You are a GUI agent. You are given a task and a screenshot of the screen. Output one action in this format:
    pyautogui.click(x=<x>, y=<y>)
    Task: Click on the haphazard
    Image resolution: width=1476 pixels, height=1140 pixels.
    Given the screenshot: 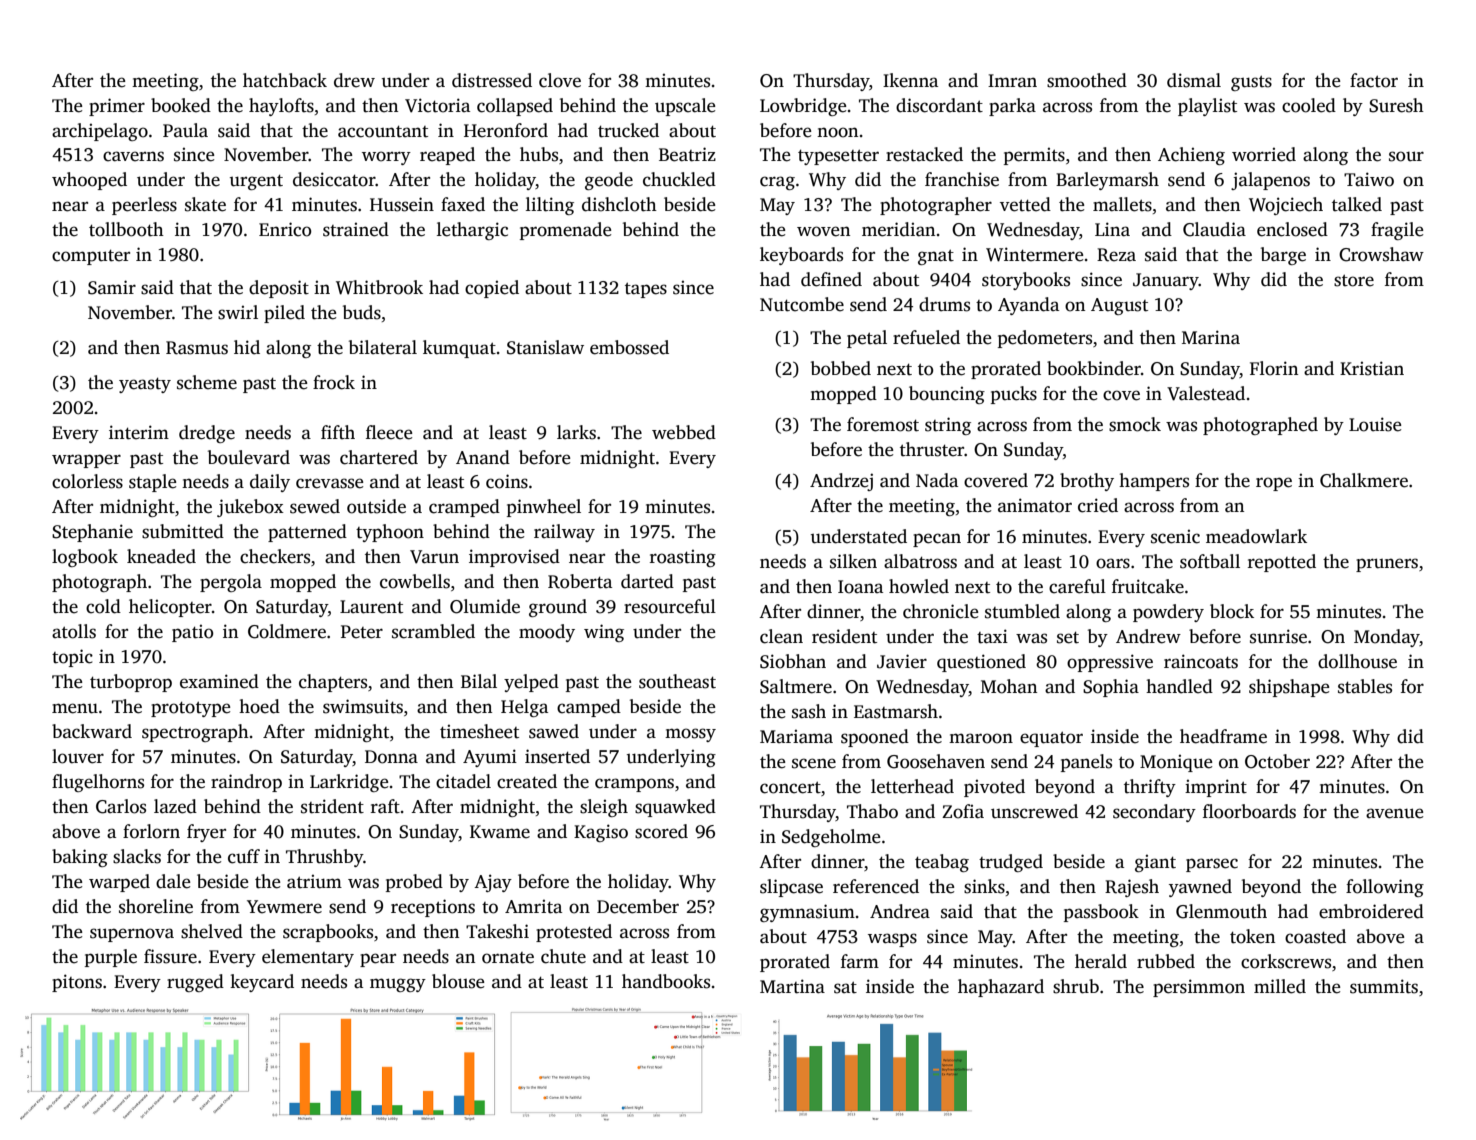 What is the action you would take?
    pyautogui.click(x=1001, y=988)
